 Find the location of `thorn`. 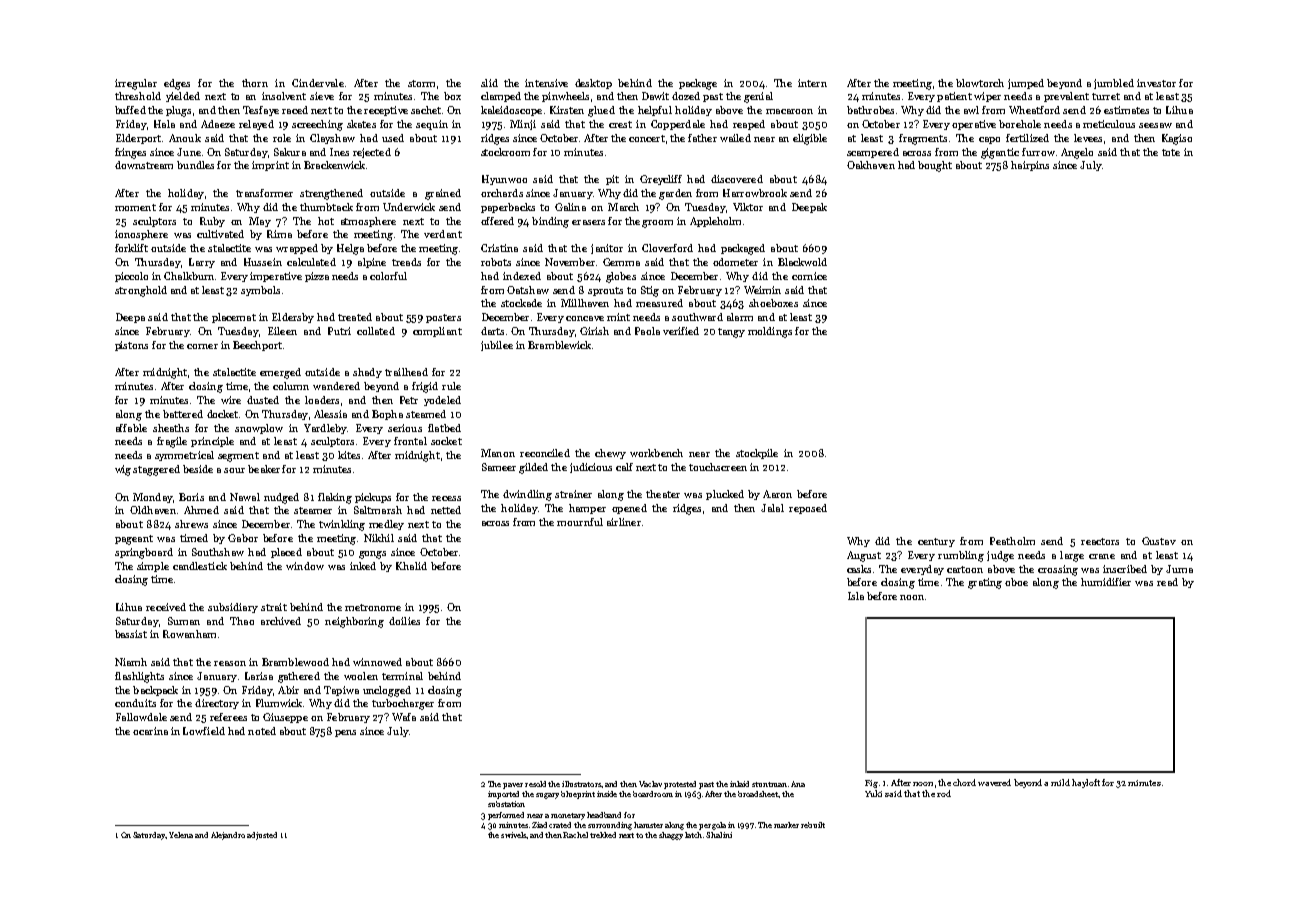

thorn is located at coordinates (255, 83).
